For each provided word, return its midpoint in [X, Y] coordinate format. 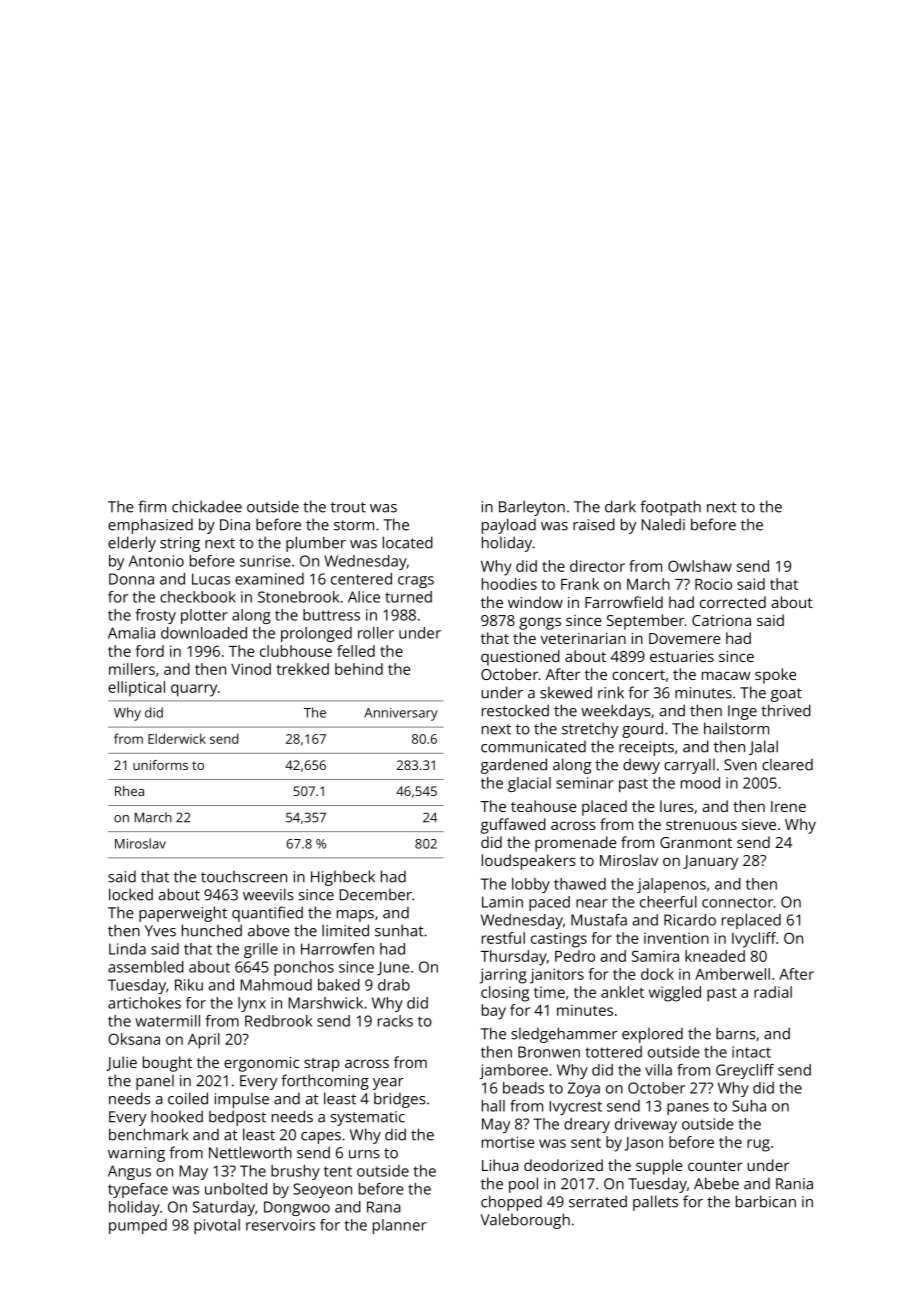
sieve [759, 824]
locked [131, 894]
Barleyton [532, 508]
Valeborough [525, 1221]
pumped [138, 1226]
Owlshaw [700, 566]
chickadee [207, 506]
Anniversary [401, 714]
